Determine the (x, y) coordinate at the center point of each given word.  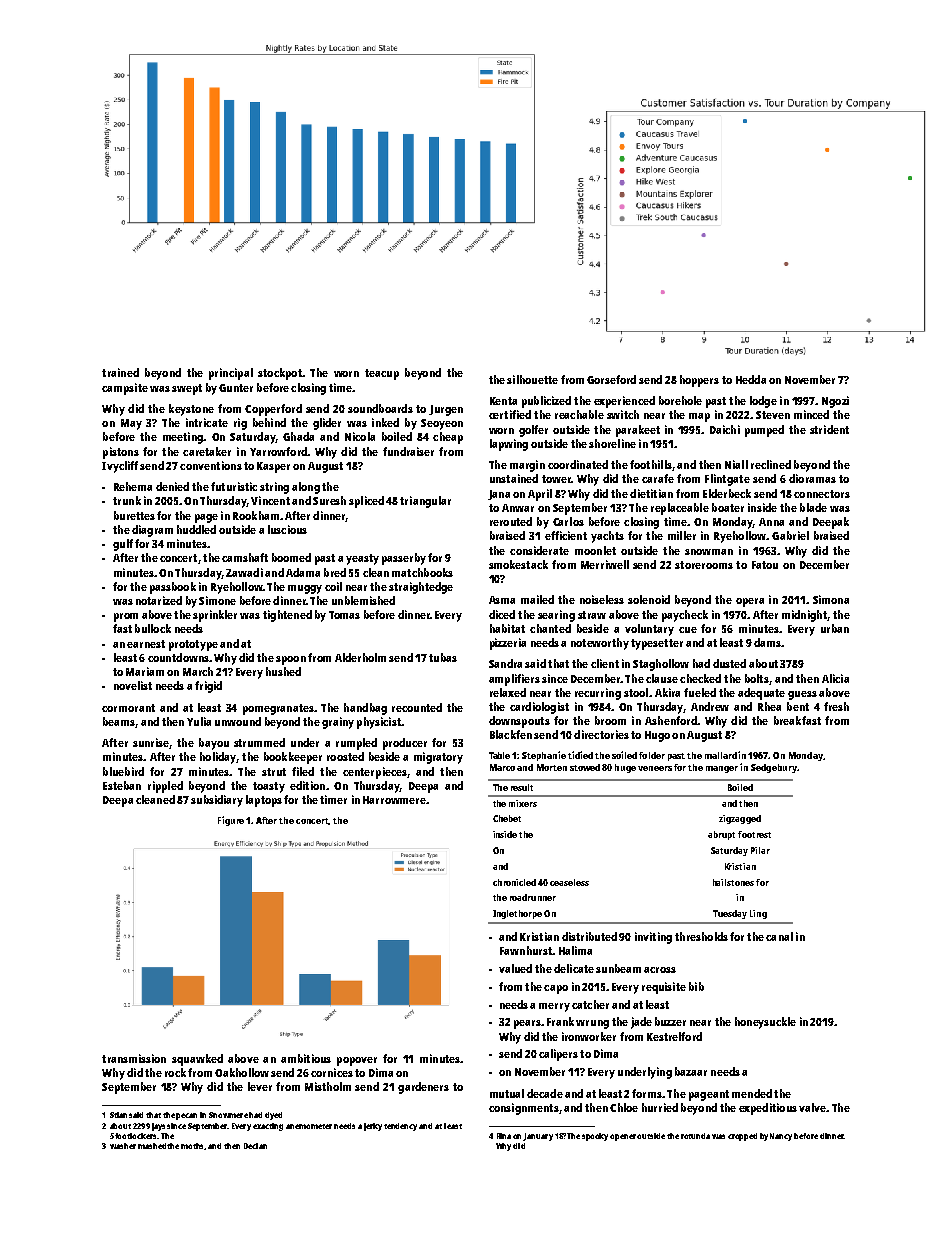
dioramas (812, 478)
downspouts (519, 722)
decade (545, 1093)
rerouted (511, 521)
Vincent (270, 500)
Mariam (145, 671)
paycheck (685, 616)
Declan (255, 1146)
